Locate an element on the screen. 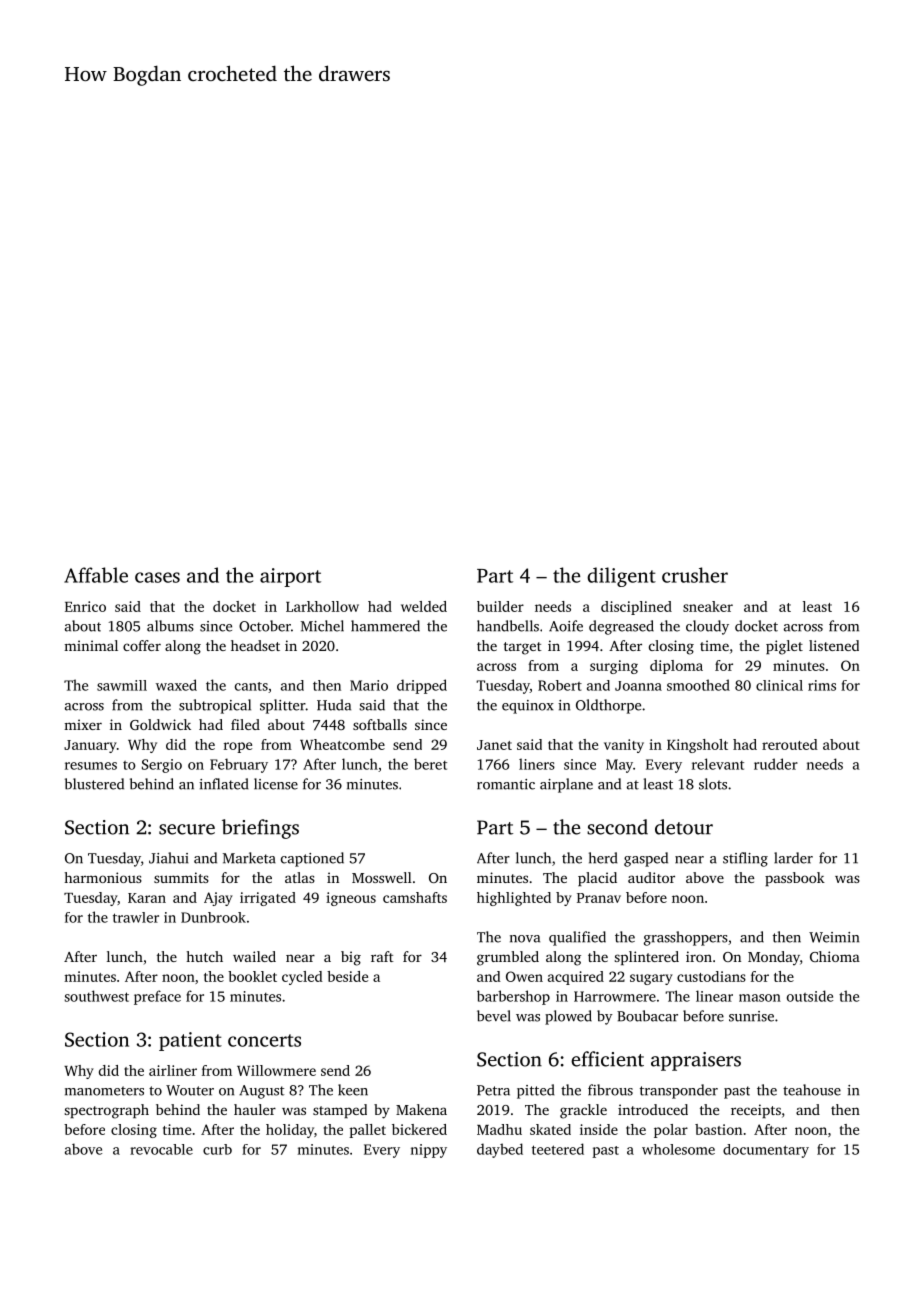  crusher is located at coordinates (695, 575).
